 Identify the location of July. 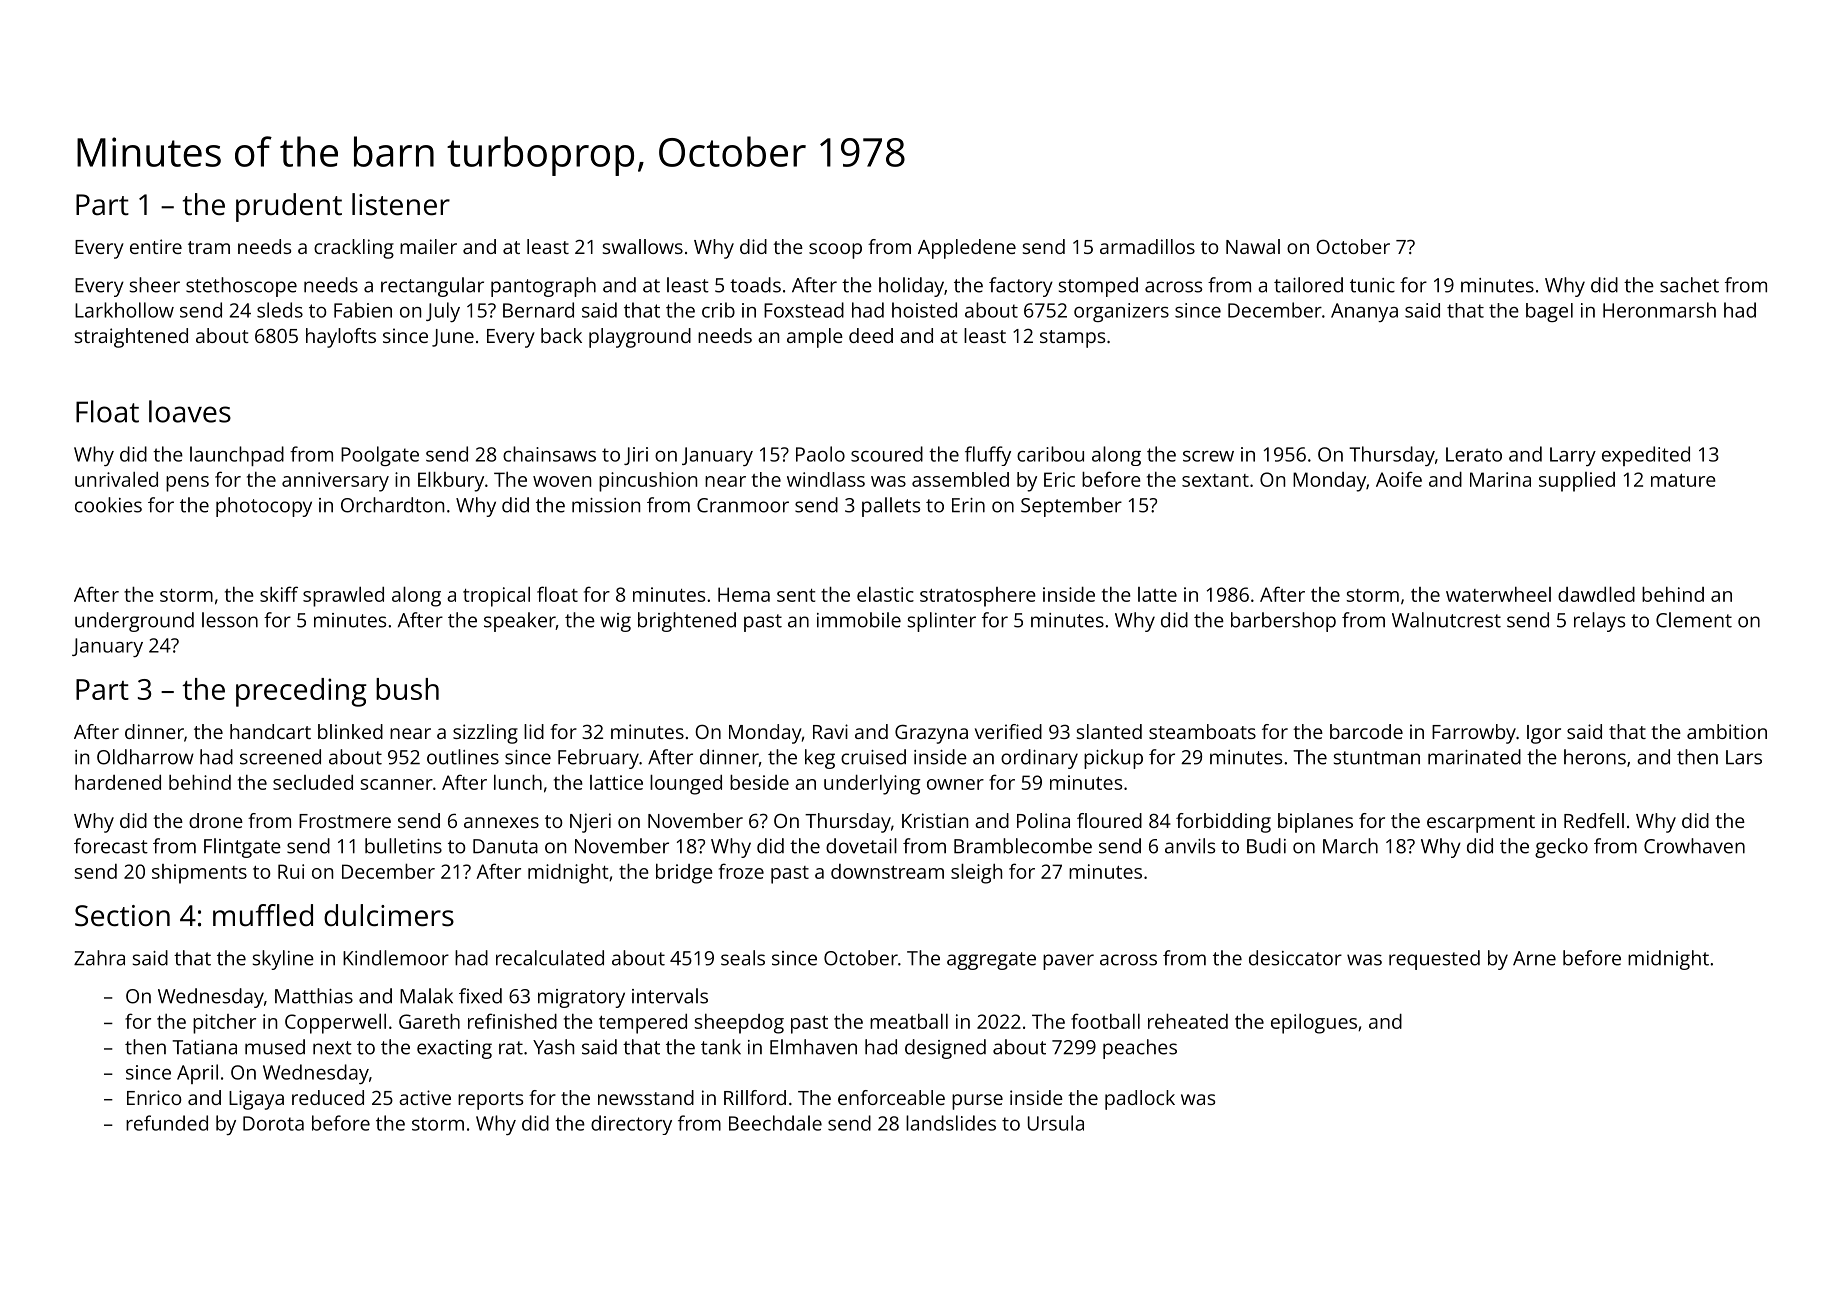
(443, 312).
